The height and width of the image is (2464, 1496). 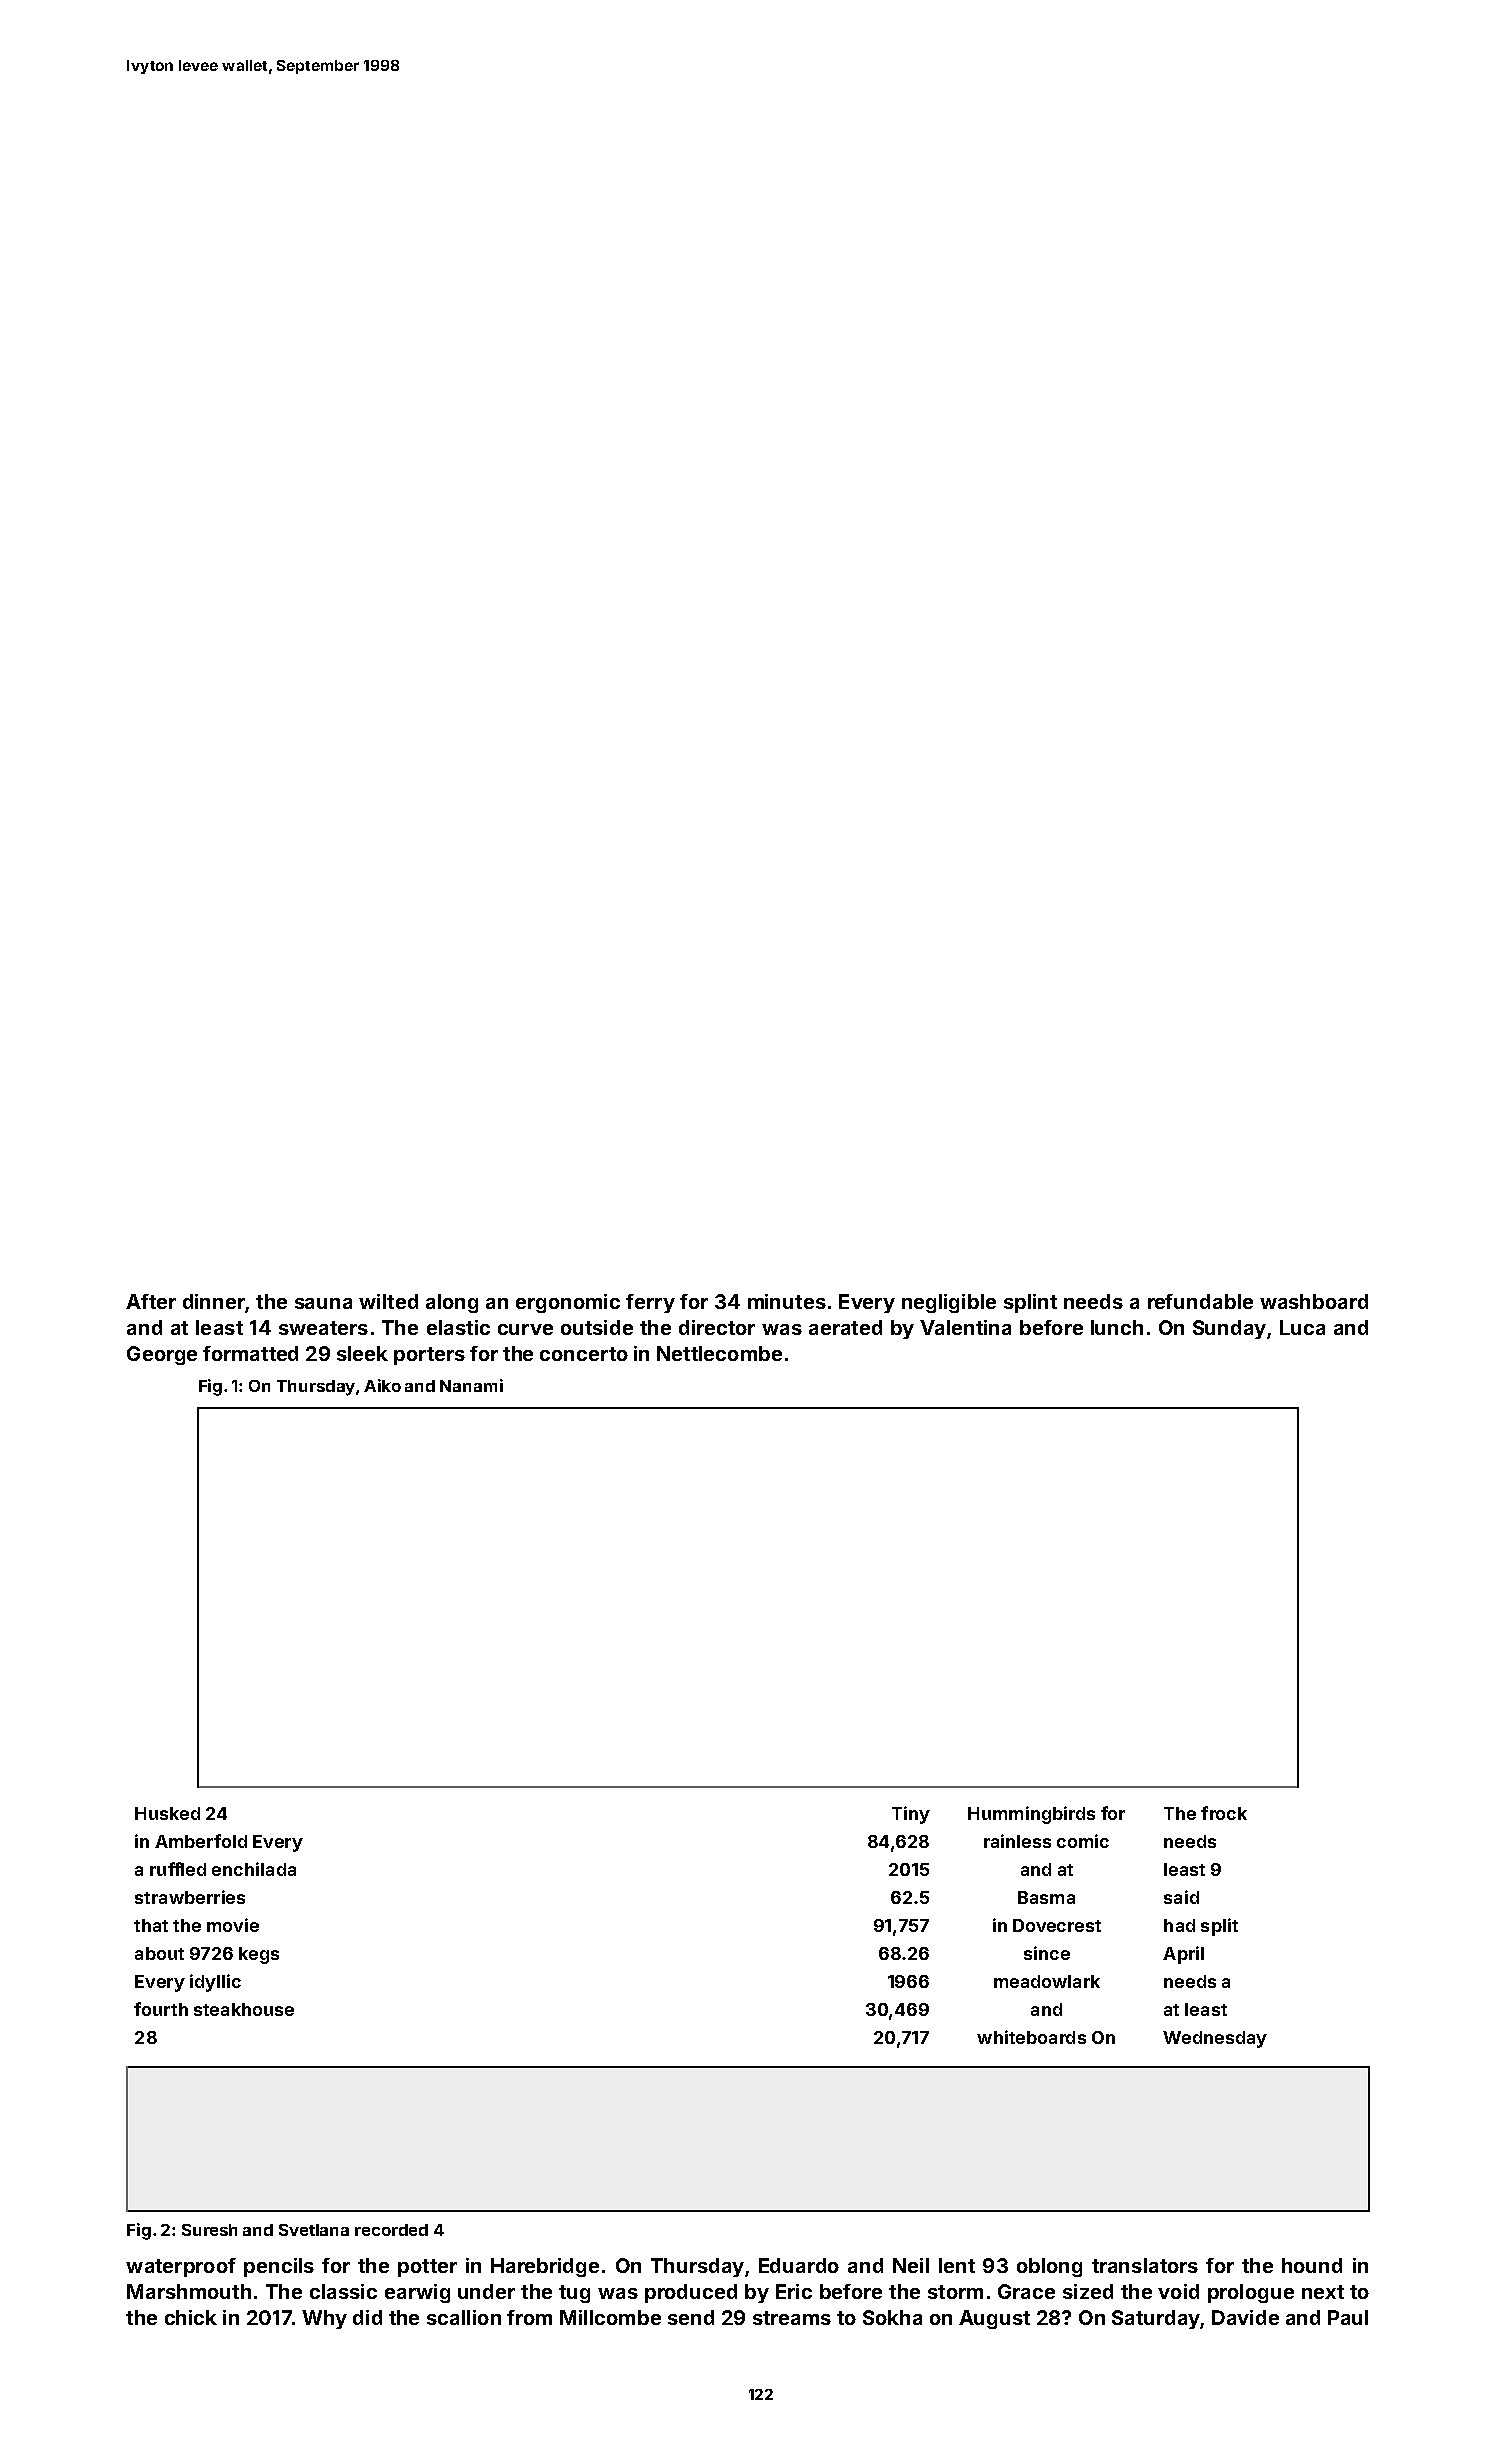 What do you see at coordinates (201, 1841) in the image?
I see `Amberfold` at bounding box center [201, 1841].
